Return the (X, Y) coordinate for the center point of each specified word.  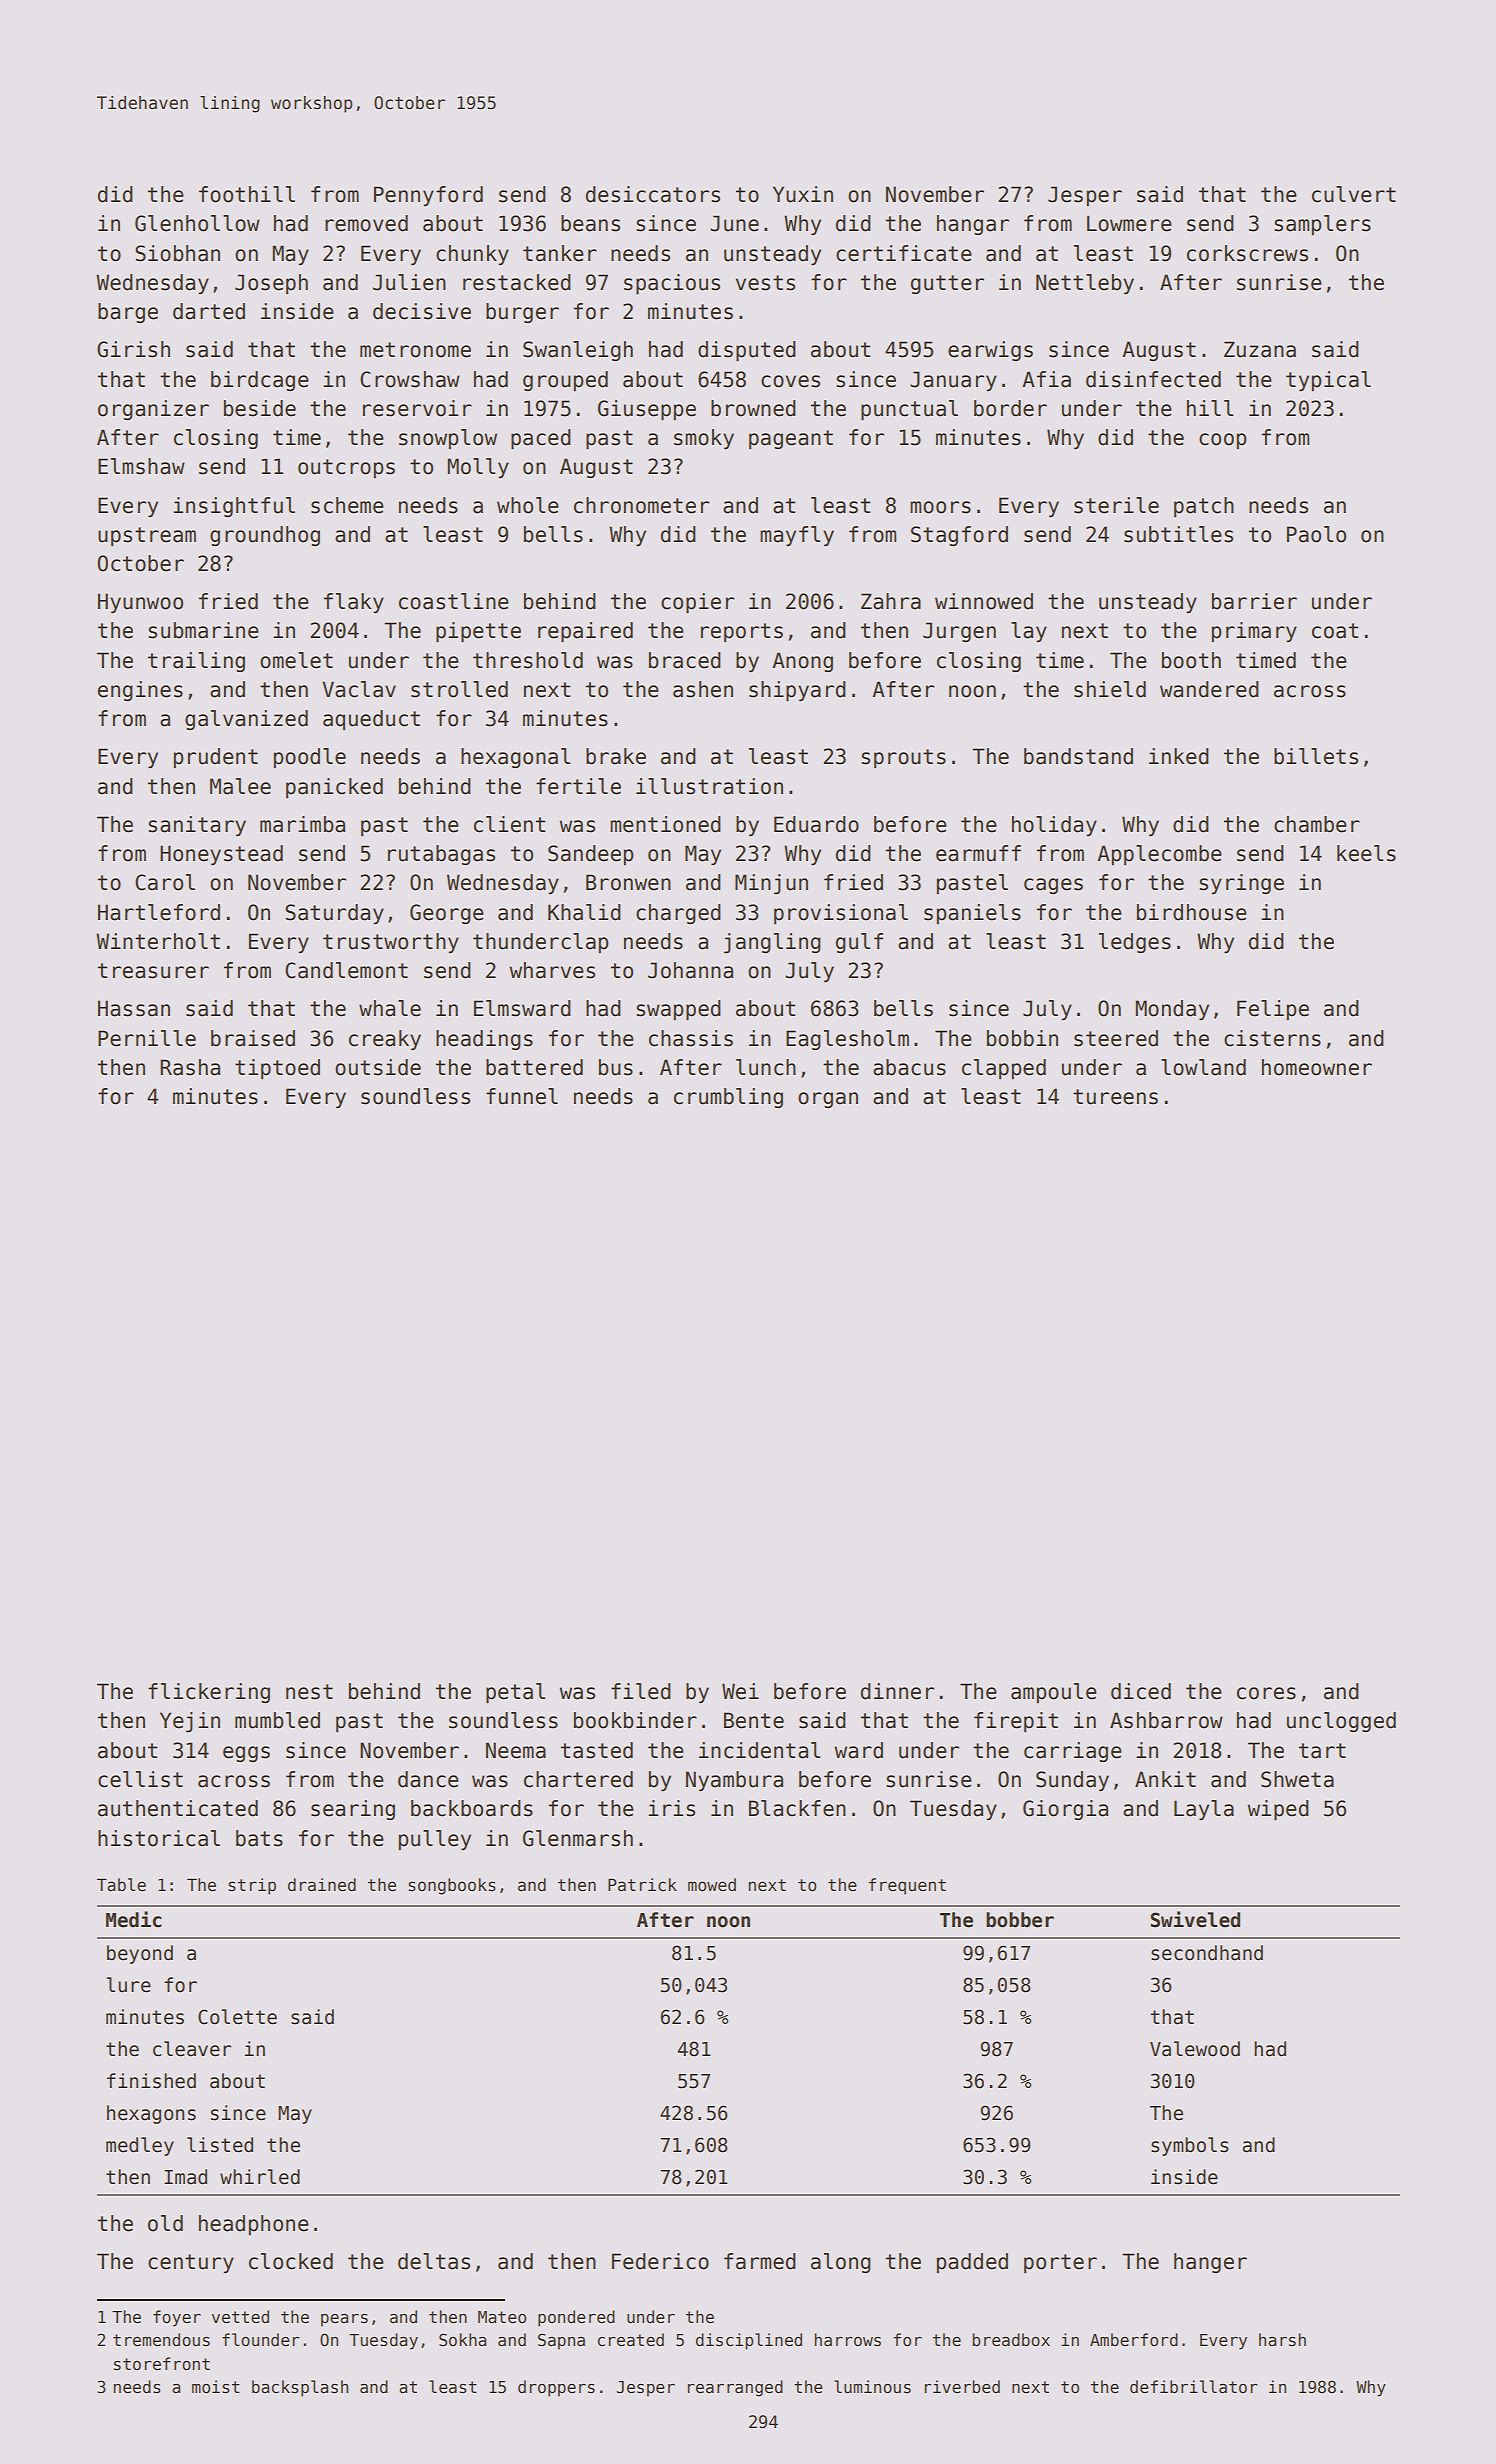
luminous (872, 2387)
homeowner (1317, 1067)
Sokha (462, 2339)
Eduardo (816, 824)
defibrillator (1193, 2387)
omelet (296, 660)
